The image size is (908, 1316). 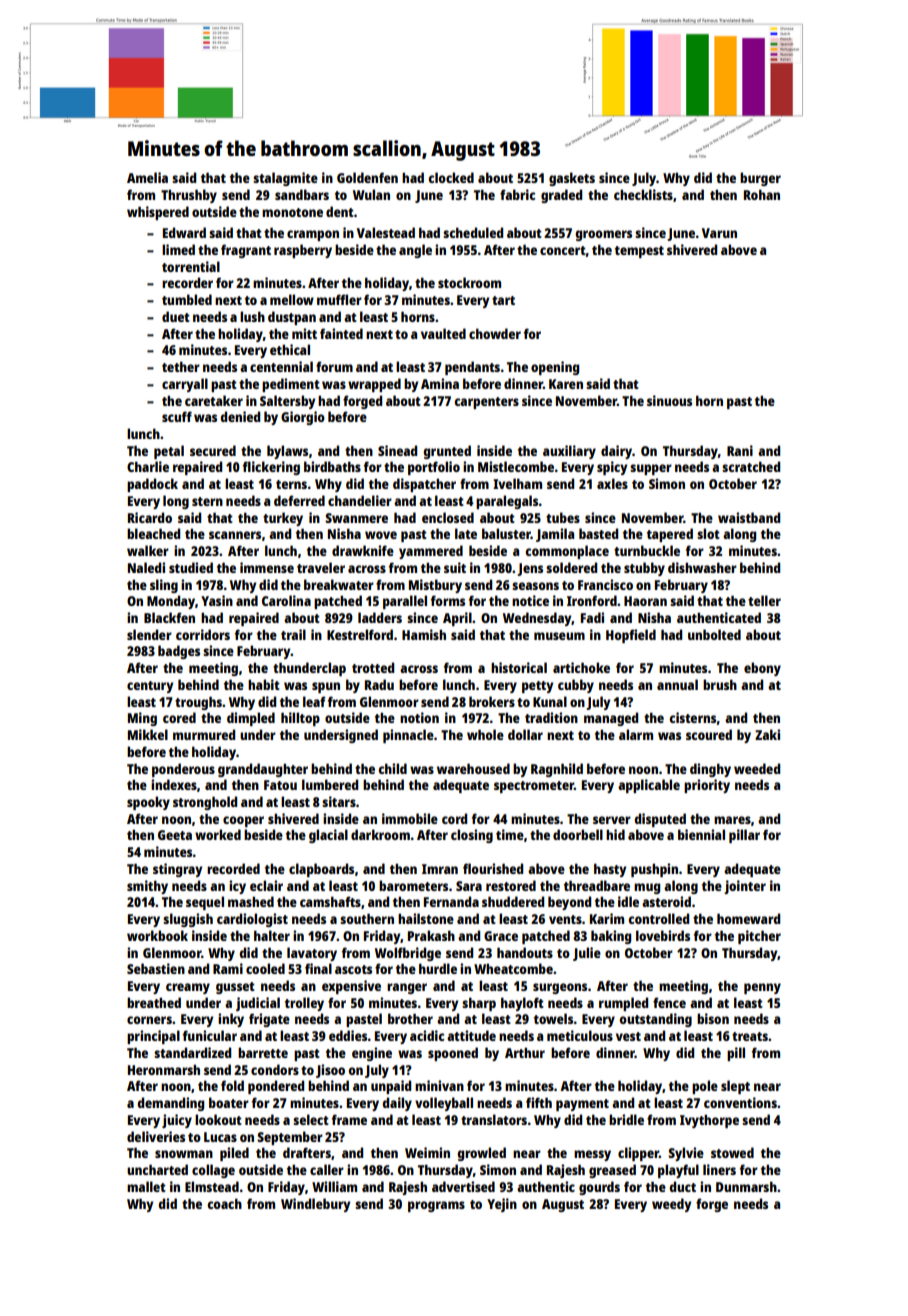 What do you see at coordinates (592, 1155) in the image?
I see `messy` at bounding box center [592, 1155].
